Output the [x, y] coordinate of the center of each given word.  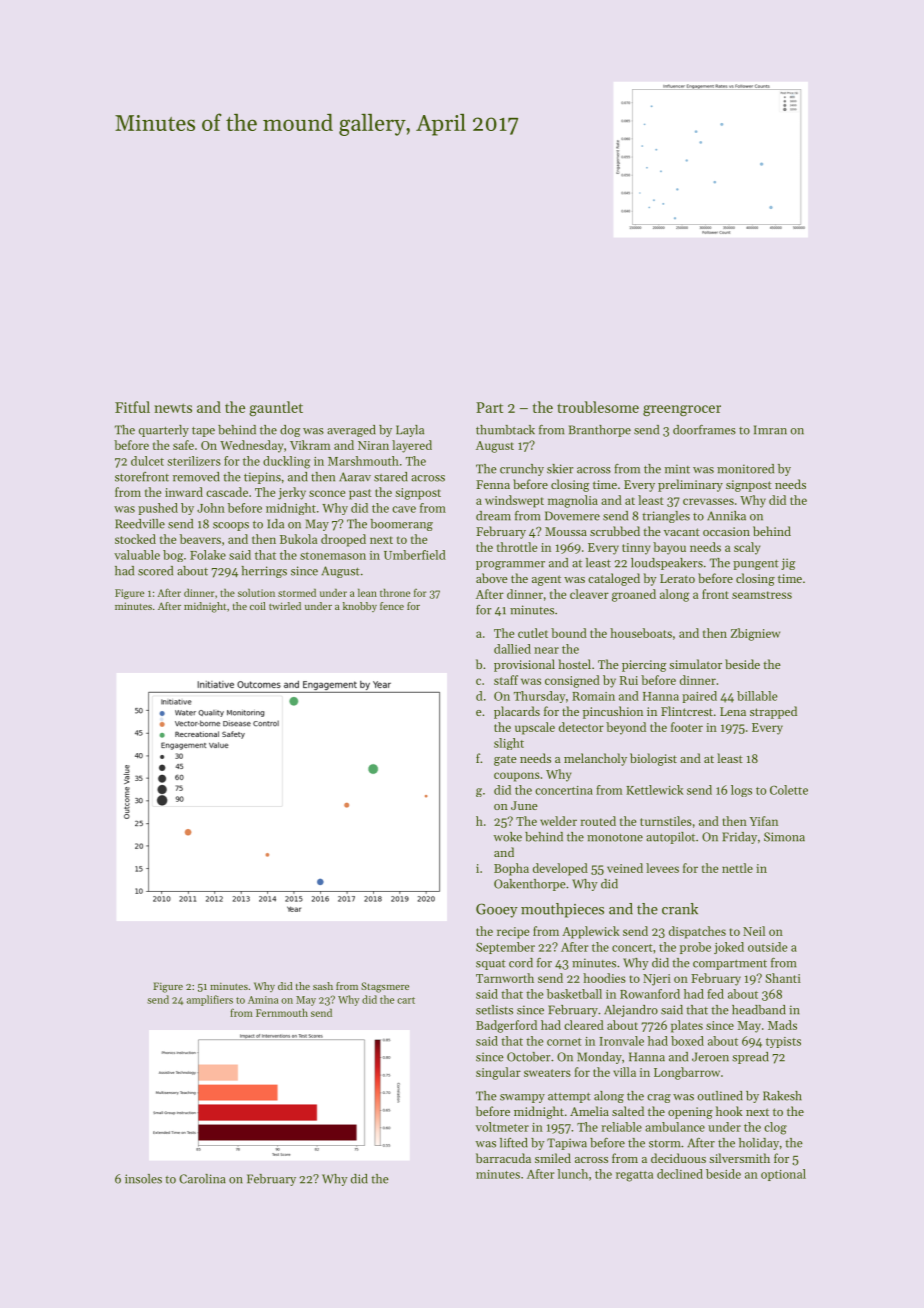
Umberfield [415, 555]
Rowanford [650, 994]
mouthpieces [562, 910]
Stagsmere [385, 987]
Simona [784, 837]
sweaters [547, 1073]
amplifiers [210, 1000]
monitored [745, 469]
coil [258, 606]
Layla [410, 431]
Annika [726, 516]
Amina [263, 1000]
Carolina [202, 1179]
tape [203, 431]
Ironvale [621, 1041]
